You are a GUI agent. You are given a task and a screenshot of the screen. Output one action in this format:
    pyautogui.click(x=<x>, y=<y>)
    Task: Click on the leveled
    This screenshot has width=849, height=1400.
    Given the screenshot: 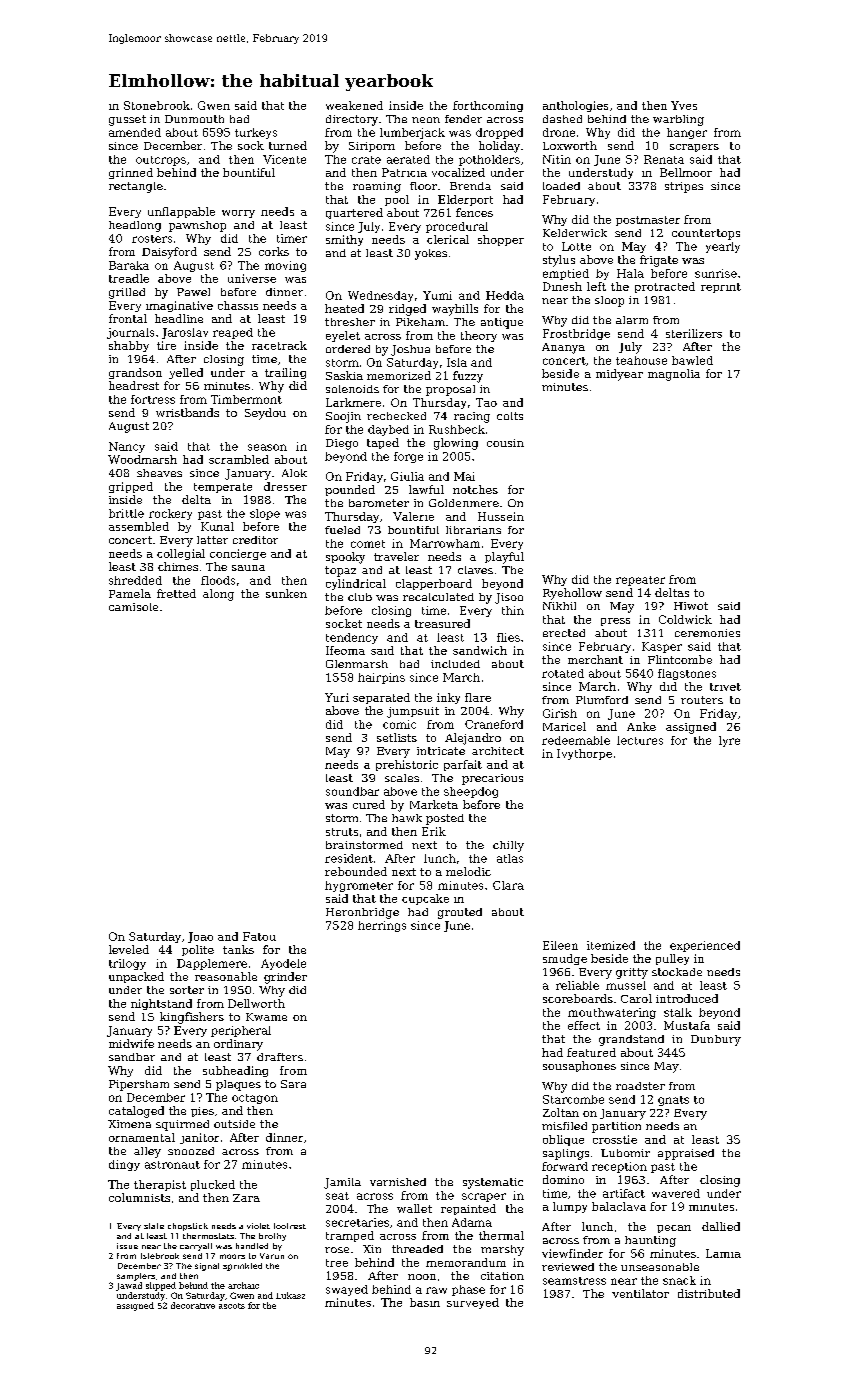 What is the action you would take?
    pyautogui.click(x=129, y=949)
